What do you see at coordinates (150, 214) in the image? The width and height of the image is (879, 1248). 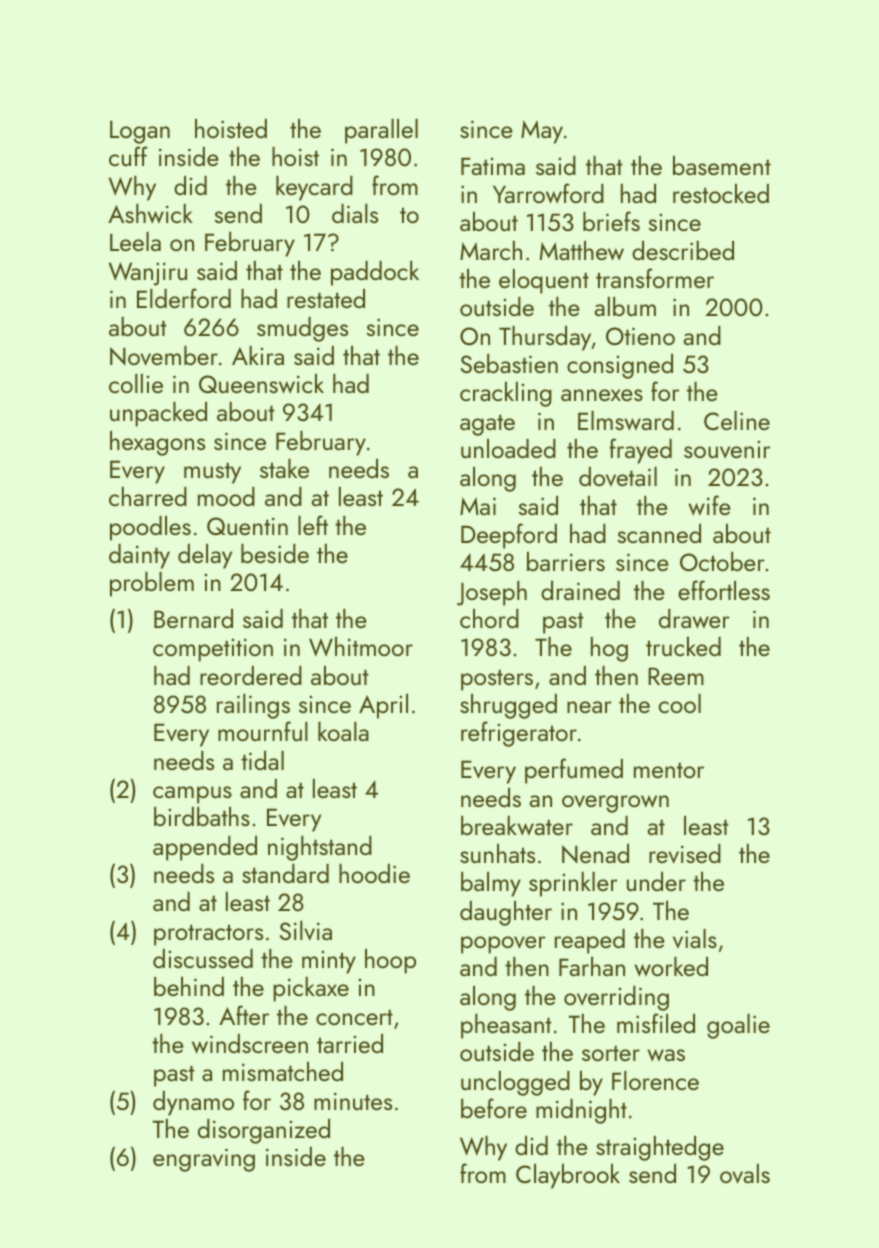 I see `Ashwick` at bounding box center [150, 214].
